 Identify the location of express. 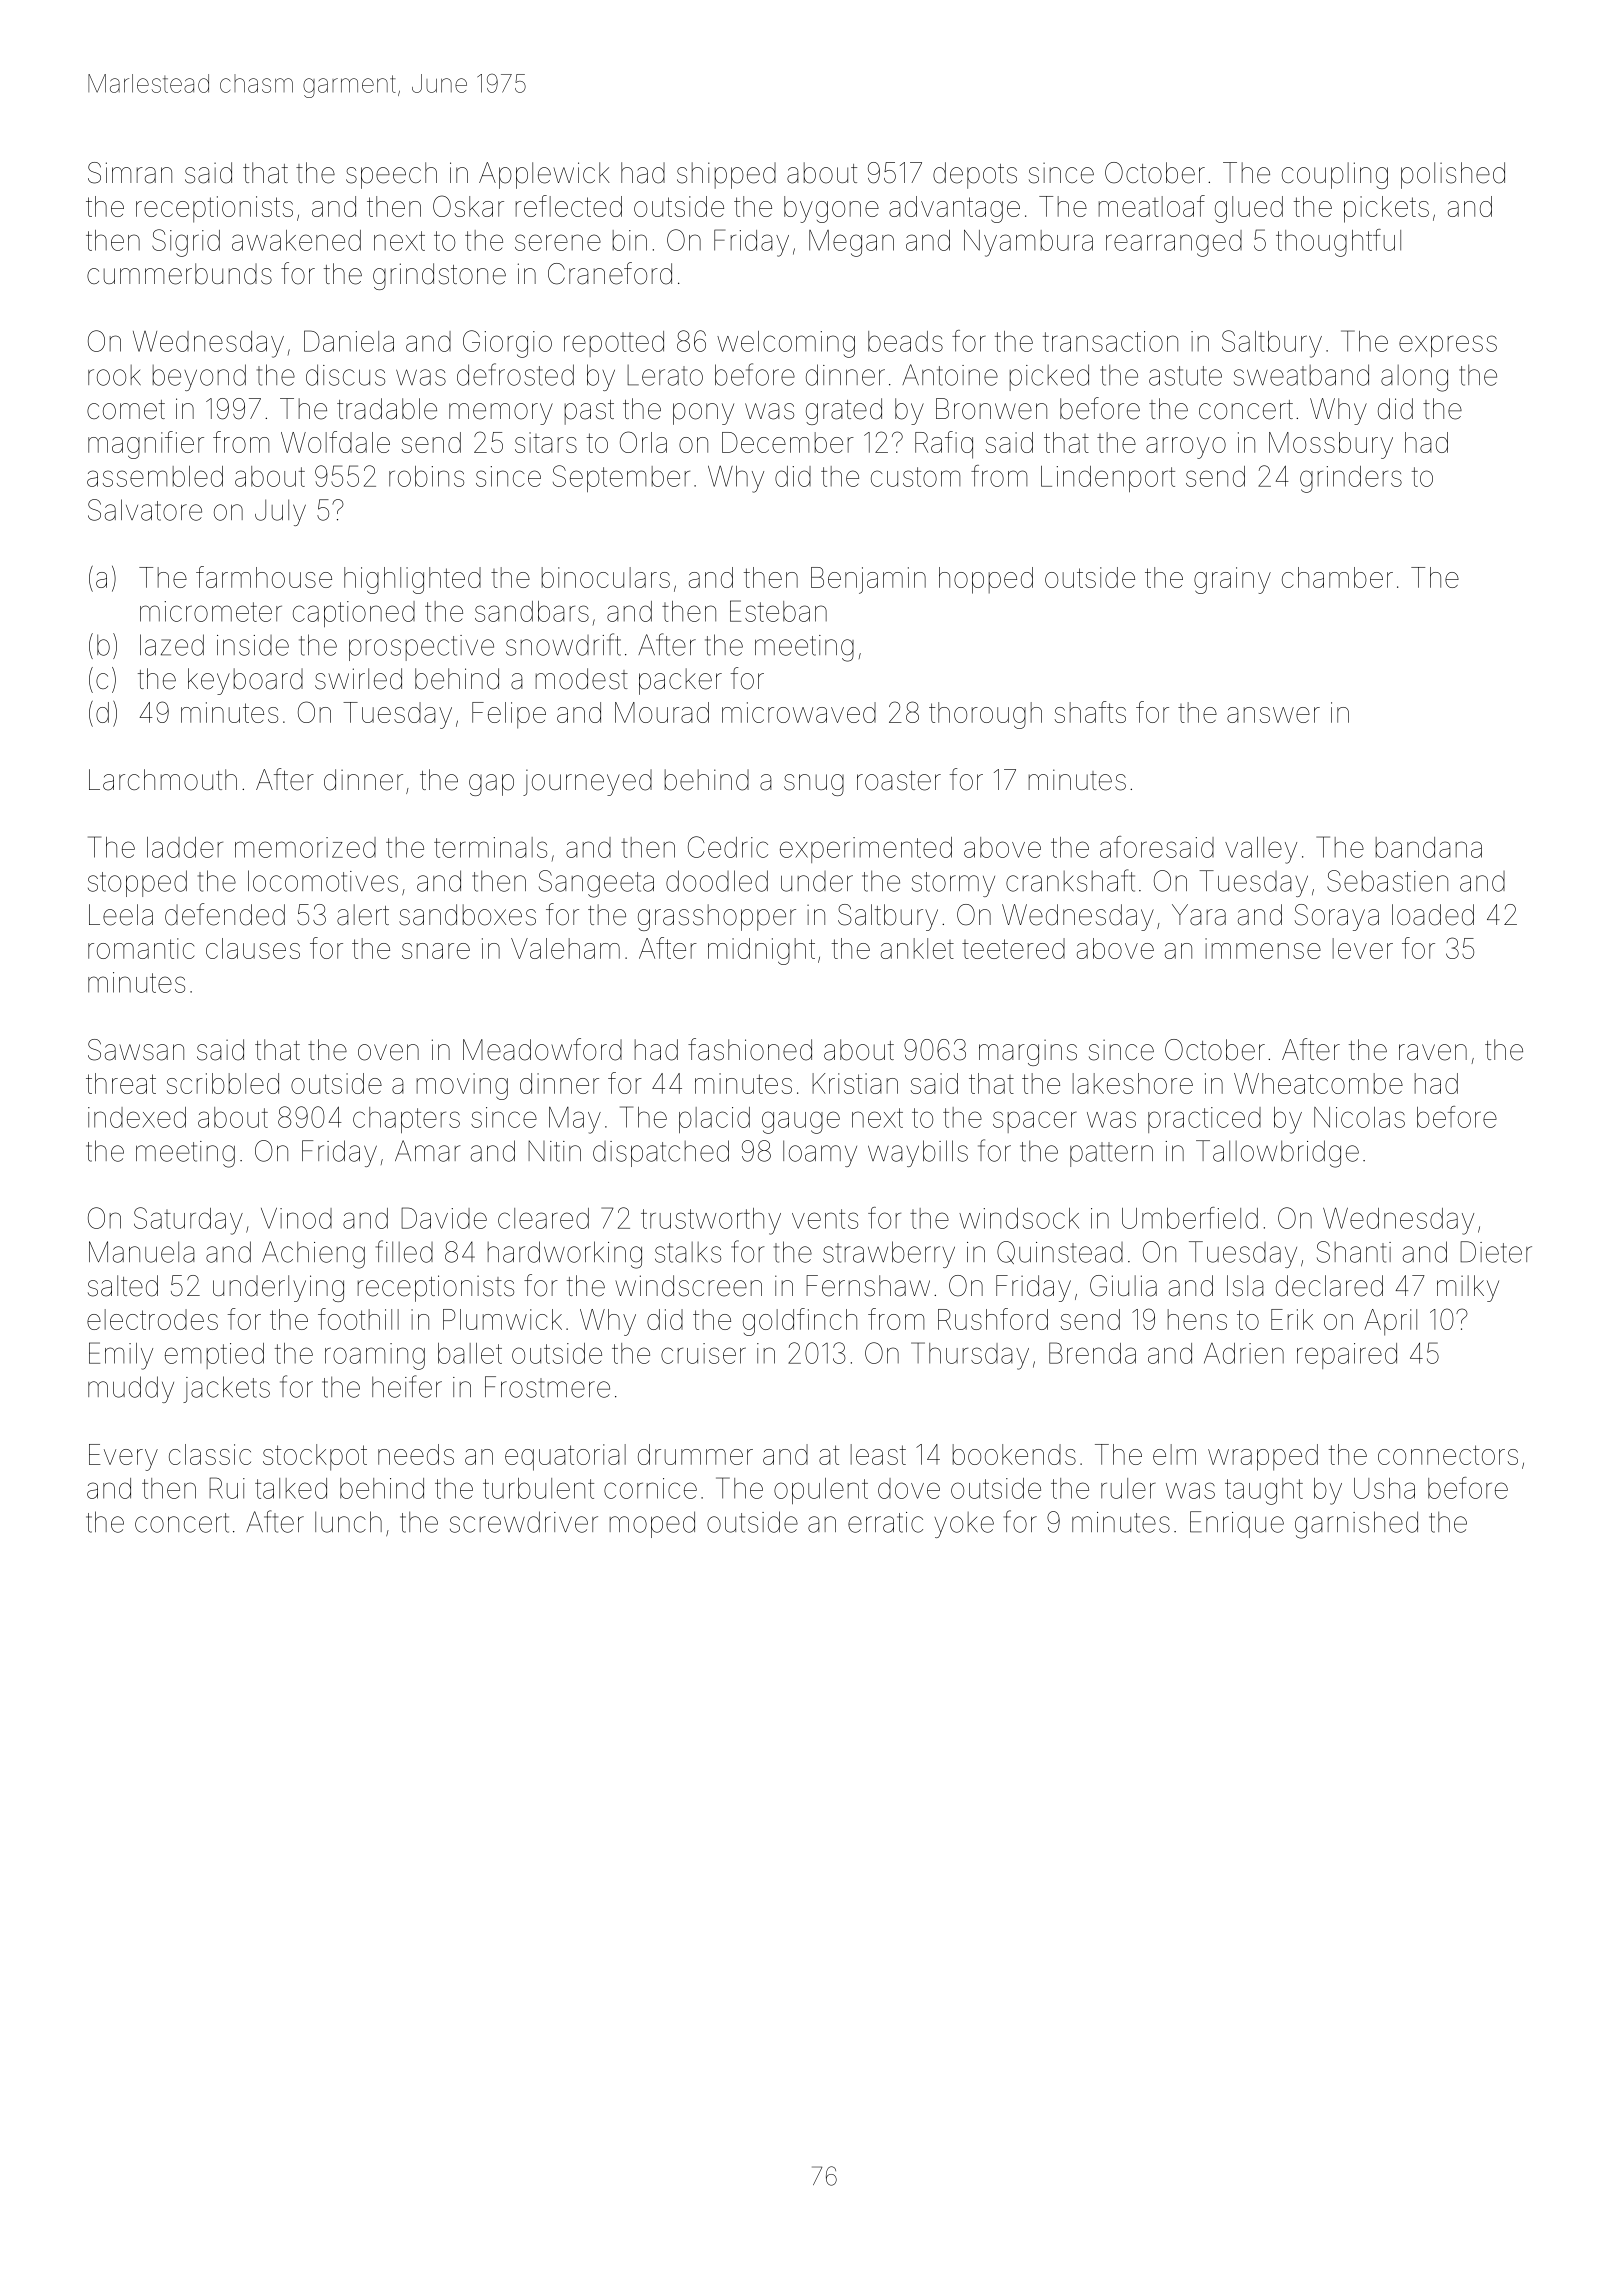
(1448, 346).
